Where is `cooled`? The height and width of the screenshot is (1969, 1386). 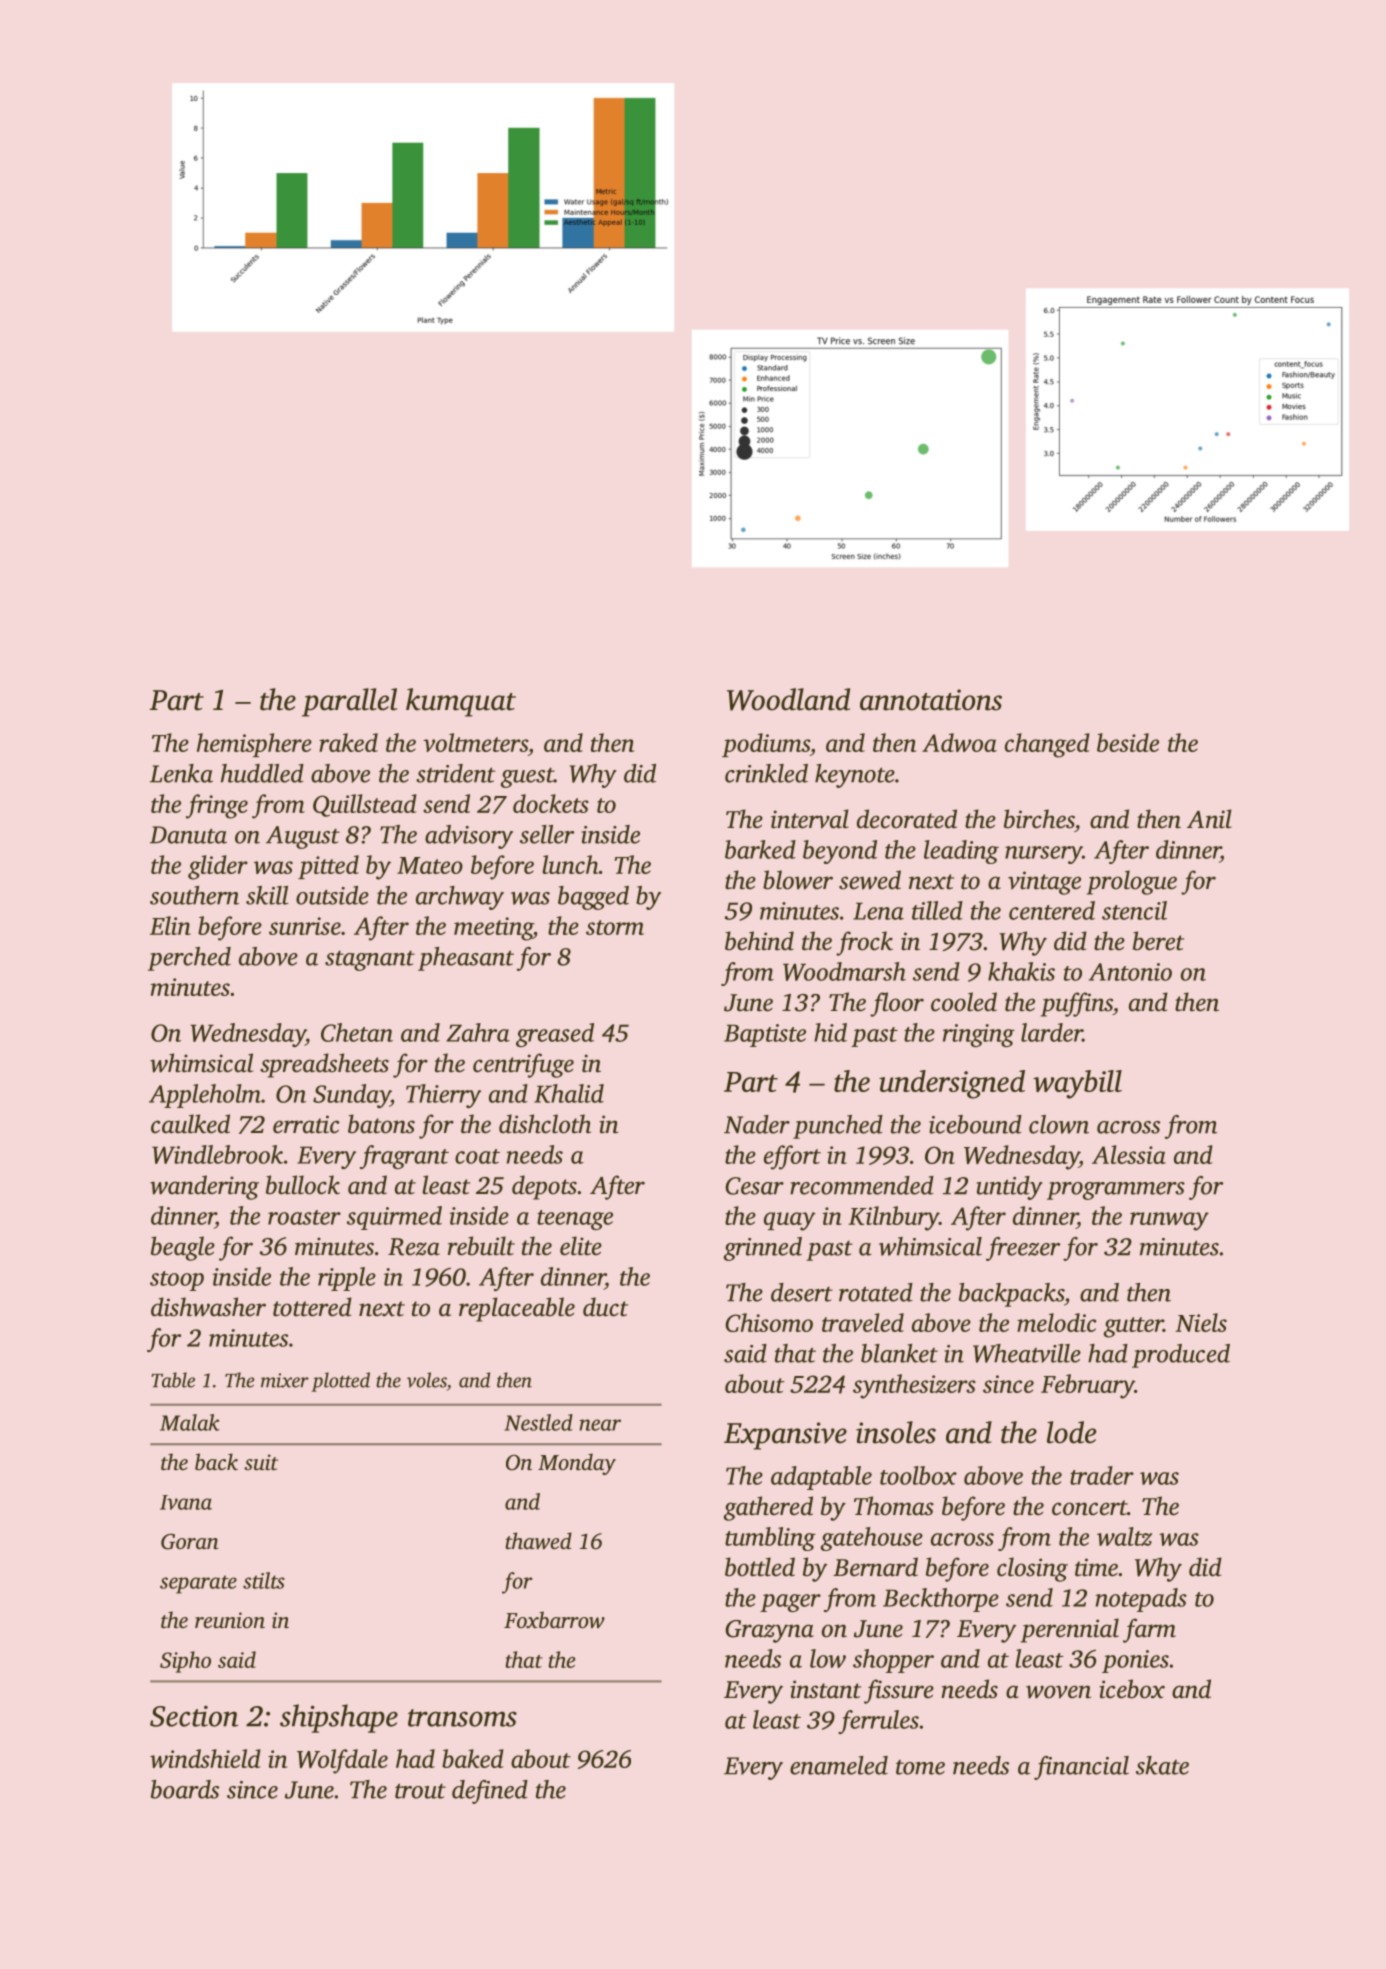 cooled is located at coordinates (964, 1002).
